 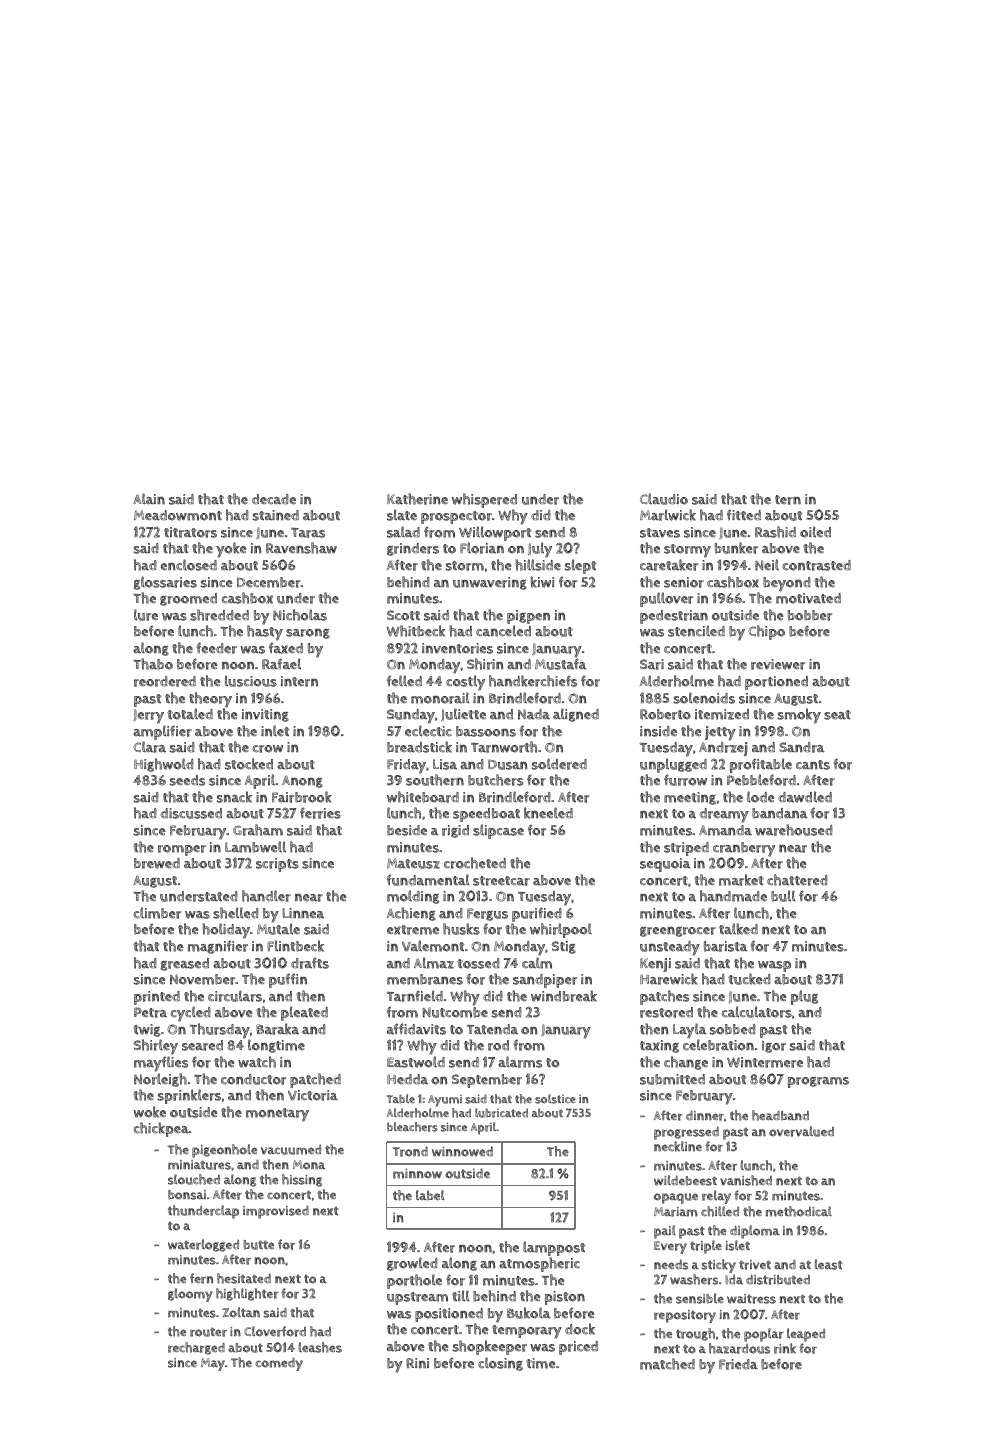 What do you see at coordinates (157, 863) in the screenshot?
I see `brewed` at bounding box center [157, 863].
